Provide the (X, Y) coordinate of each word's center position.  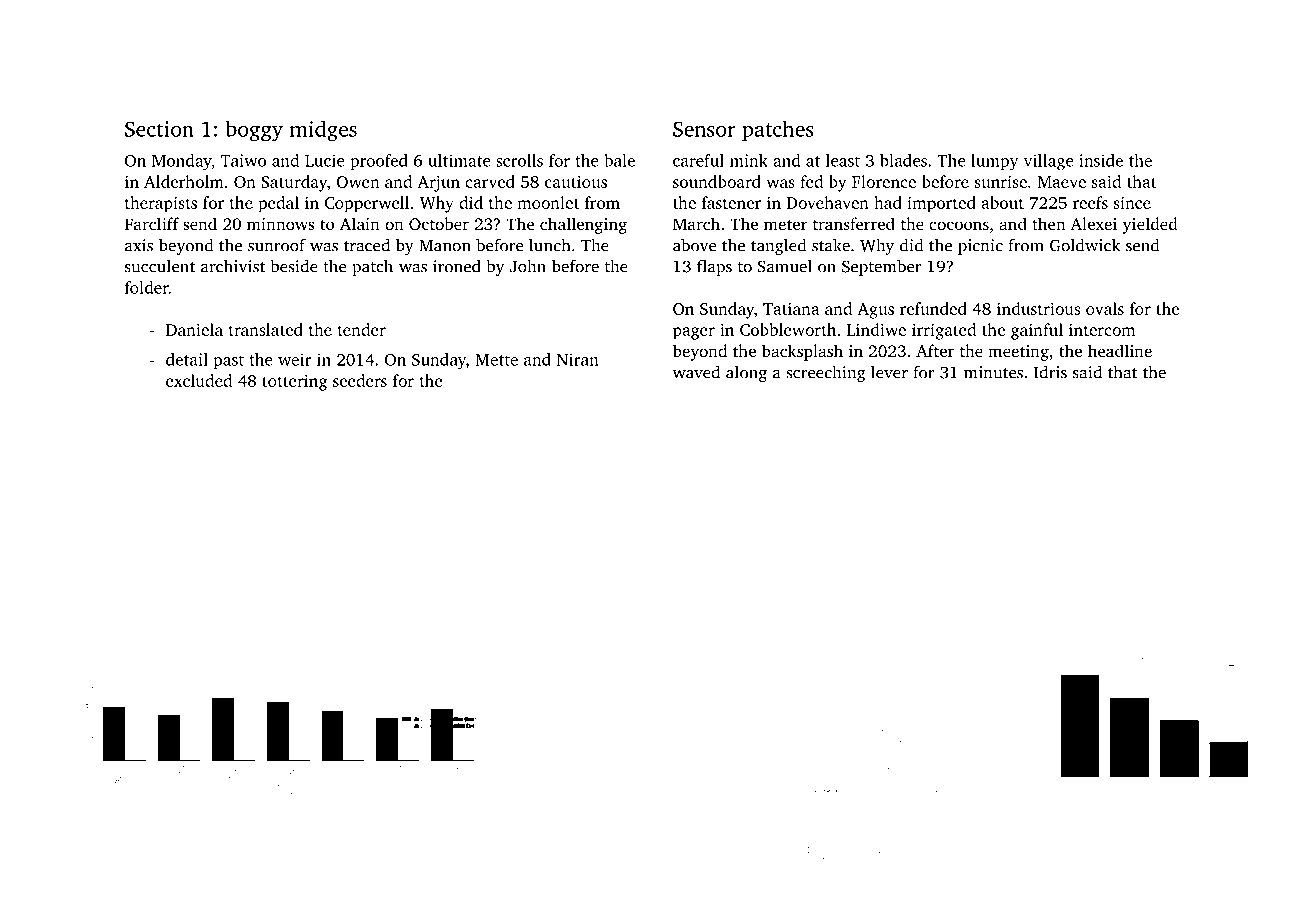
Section (159, 129)
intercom (1102, 330)
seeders (360, 380)
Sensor (704, 129)
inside (1101, 160)
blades (903, 160)
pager (694, 333)
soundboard (717, 181)
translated (266, 329)
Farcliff (152, 223)
